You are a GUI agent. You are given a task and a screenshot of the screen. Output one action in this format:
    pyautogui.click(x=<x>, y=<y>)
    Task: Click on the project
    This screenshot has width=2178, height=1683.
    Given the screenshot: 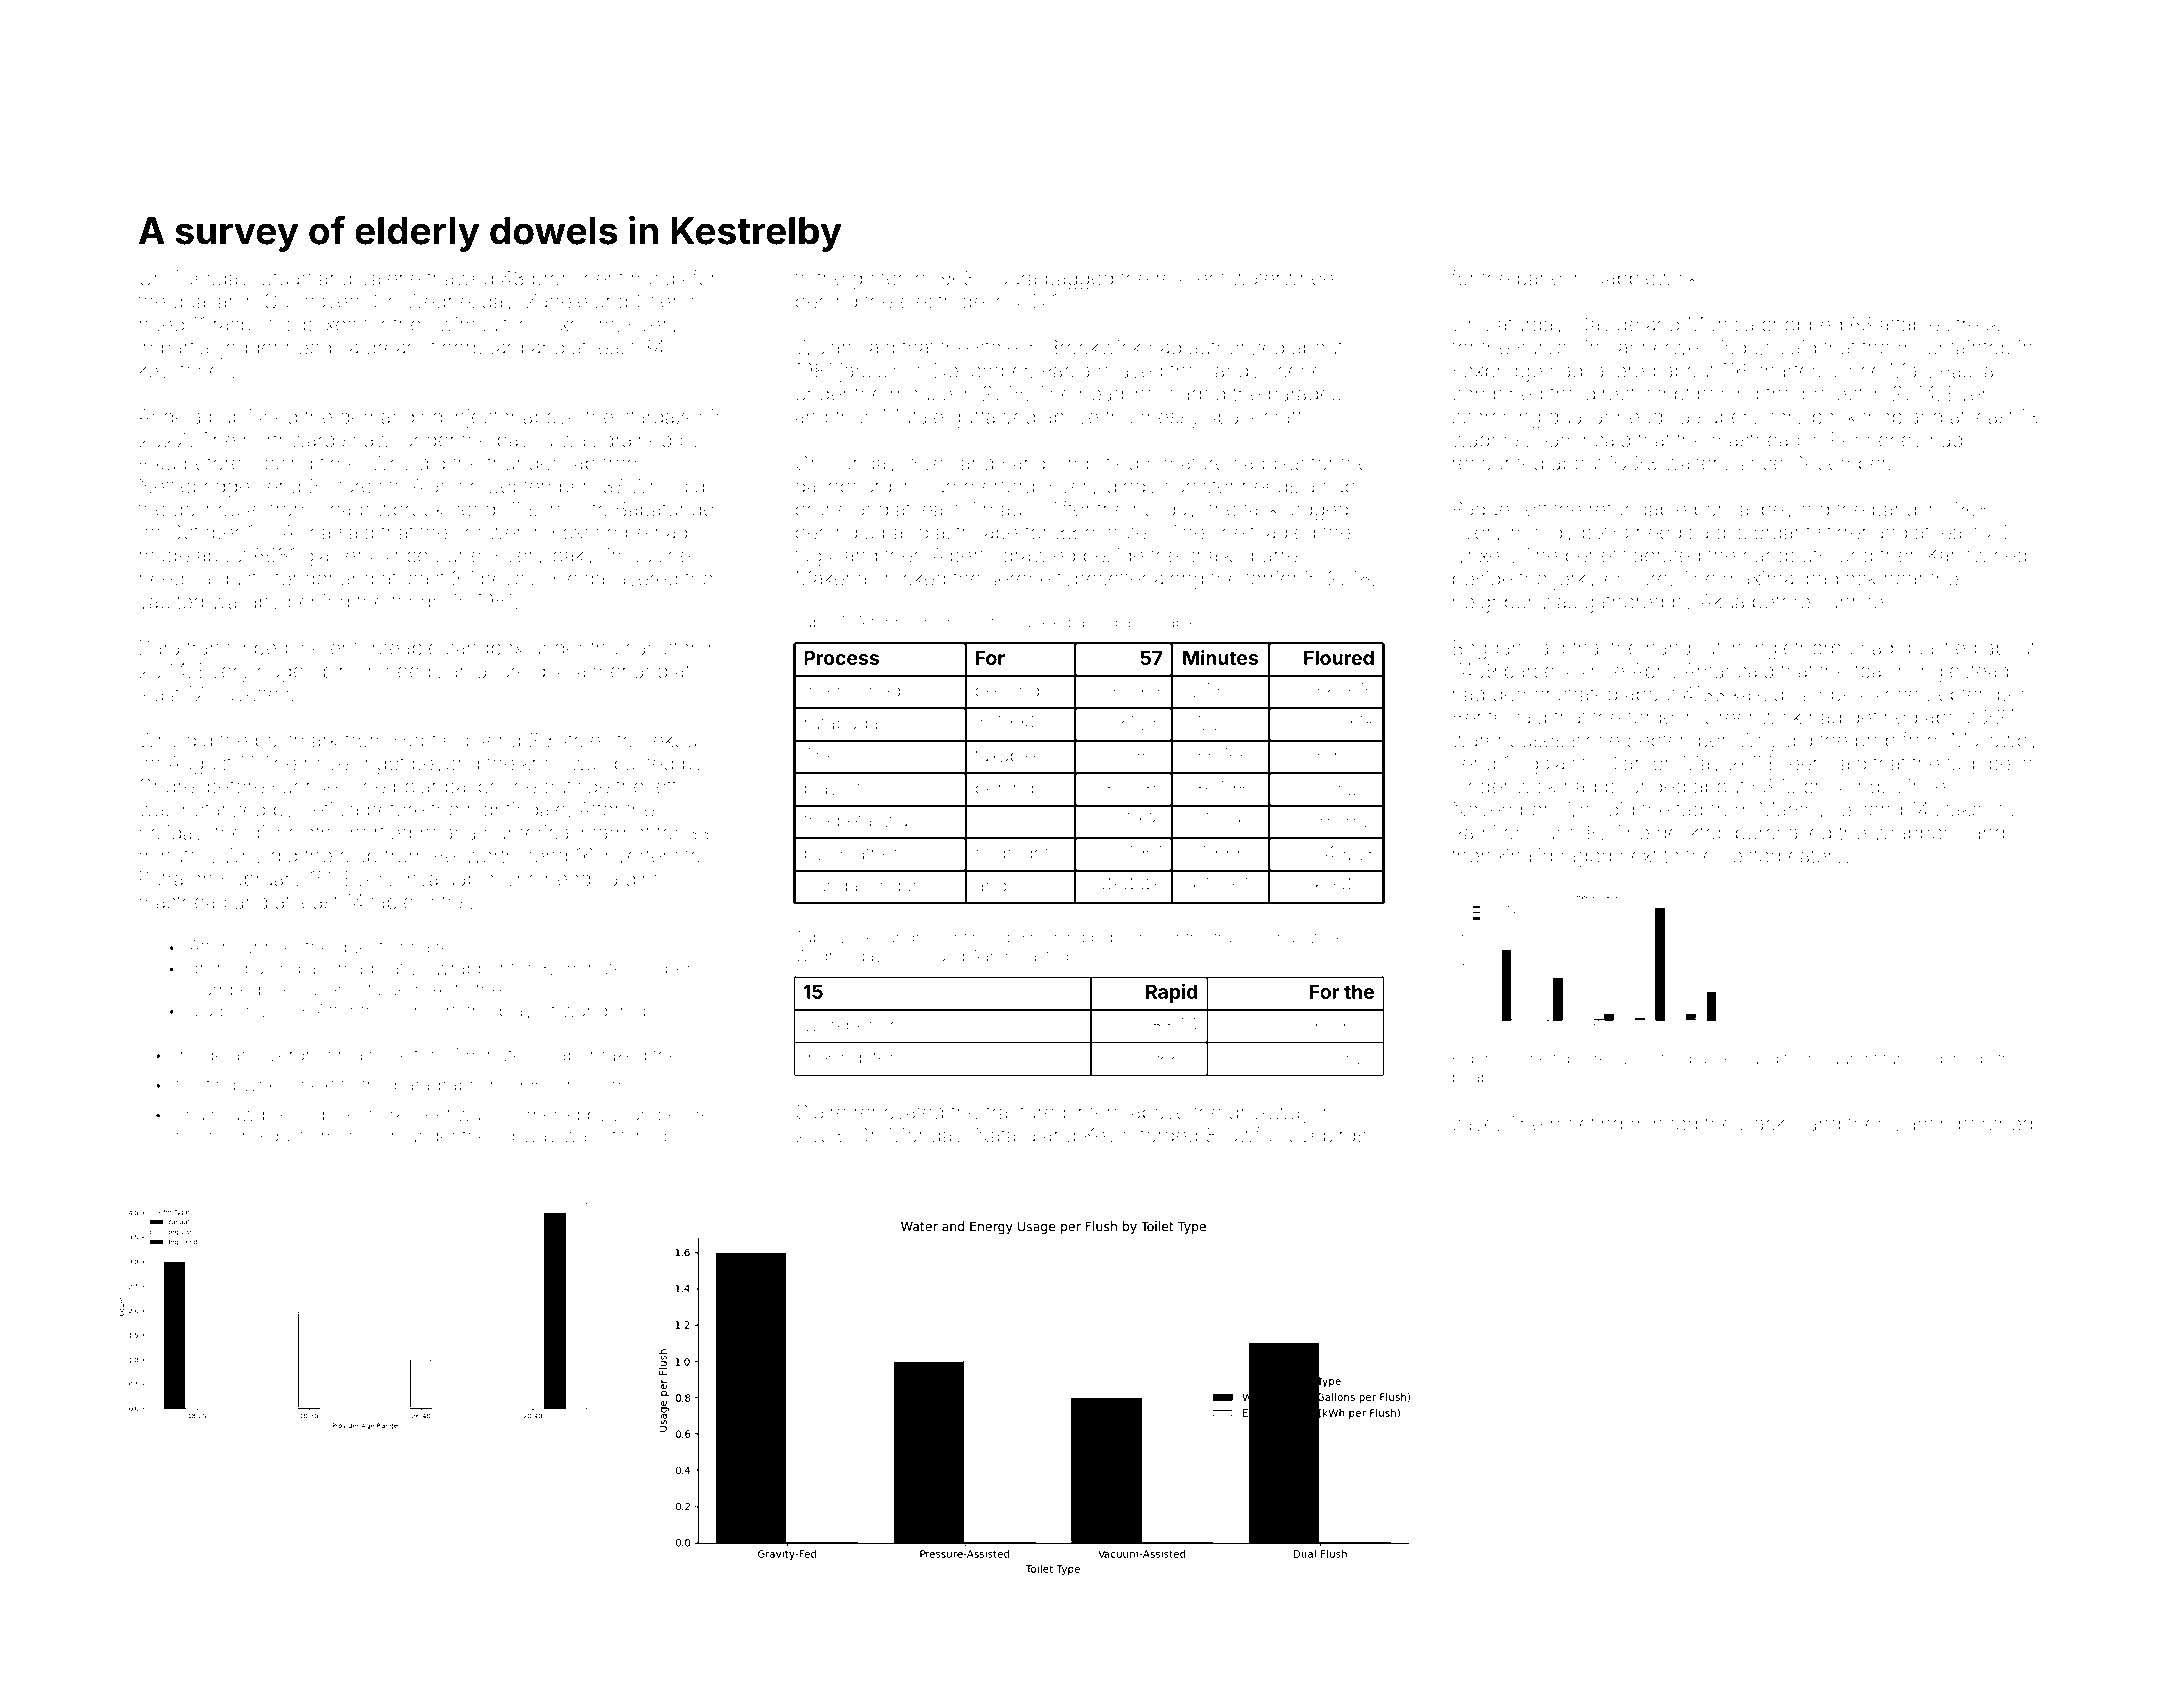 What is the action you would take?
    pyautogui.click(x=1832, y=395)
